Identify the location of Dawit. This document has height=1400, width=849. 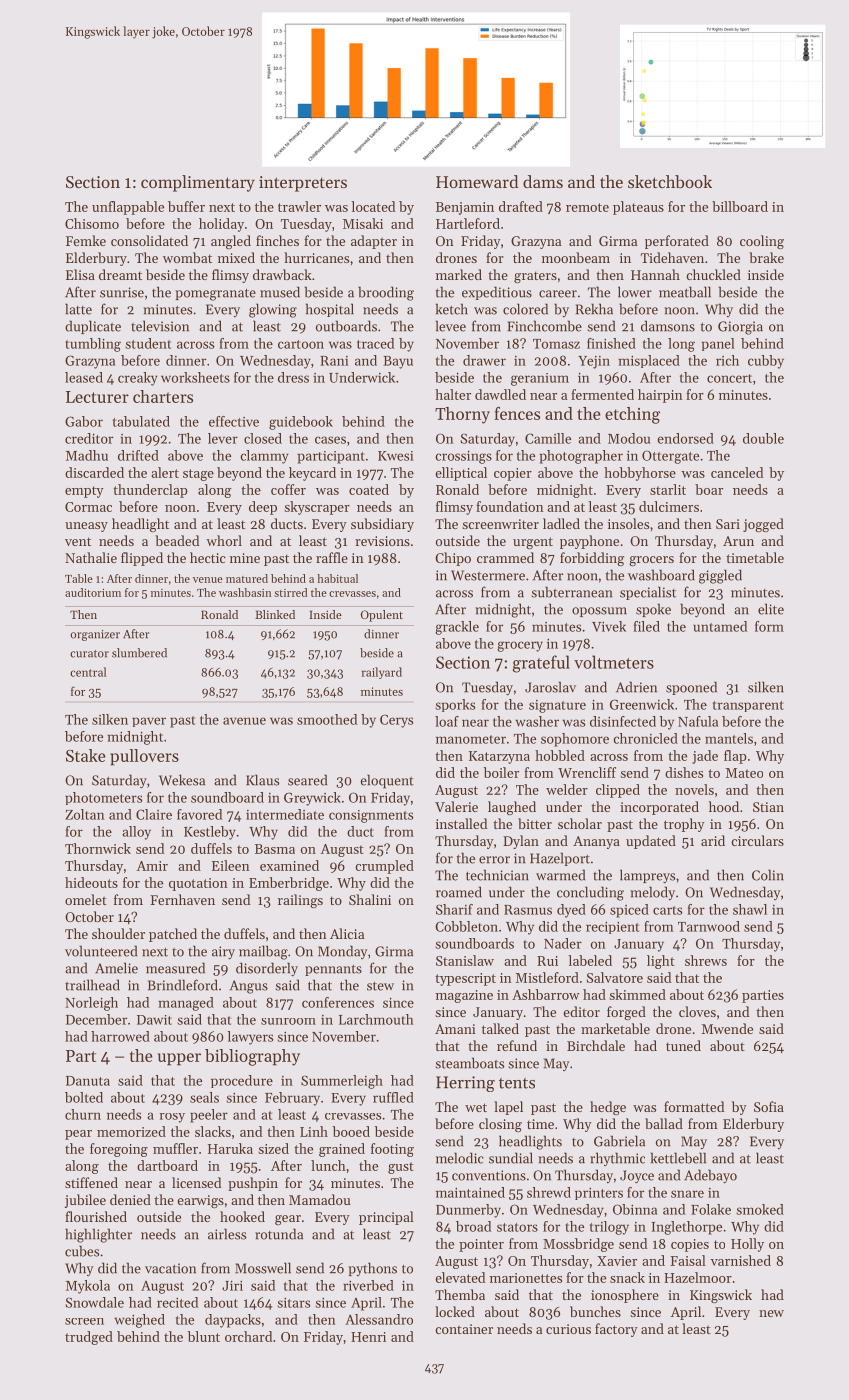
(154, 1020).
